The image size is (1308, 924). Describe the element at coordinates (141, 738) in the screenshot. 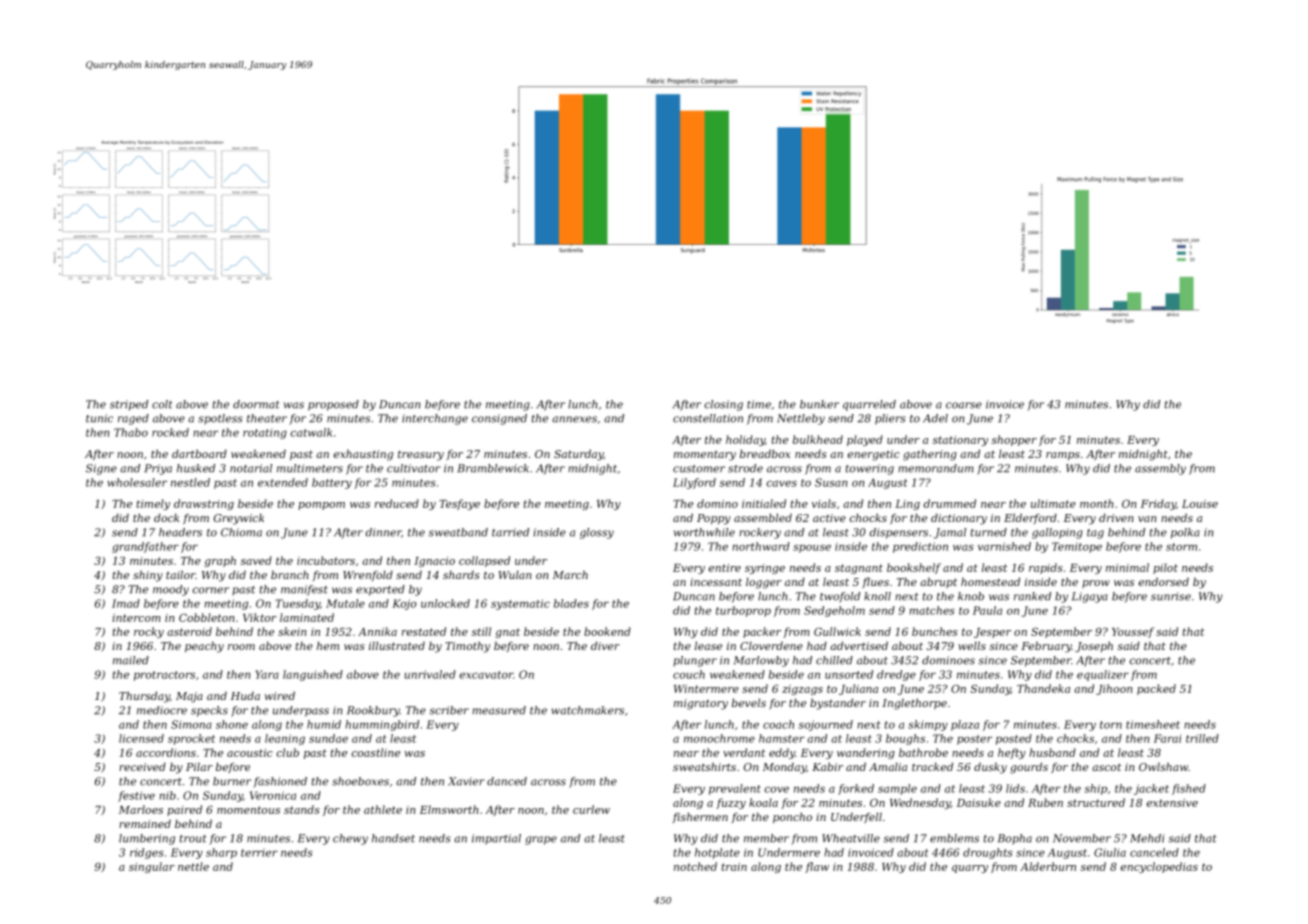

I see `licensed` at that location.
